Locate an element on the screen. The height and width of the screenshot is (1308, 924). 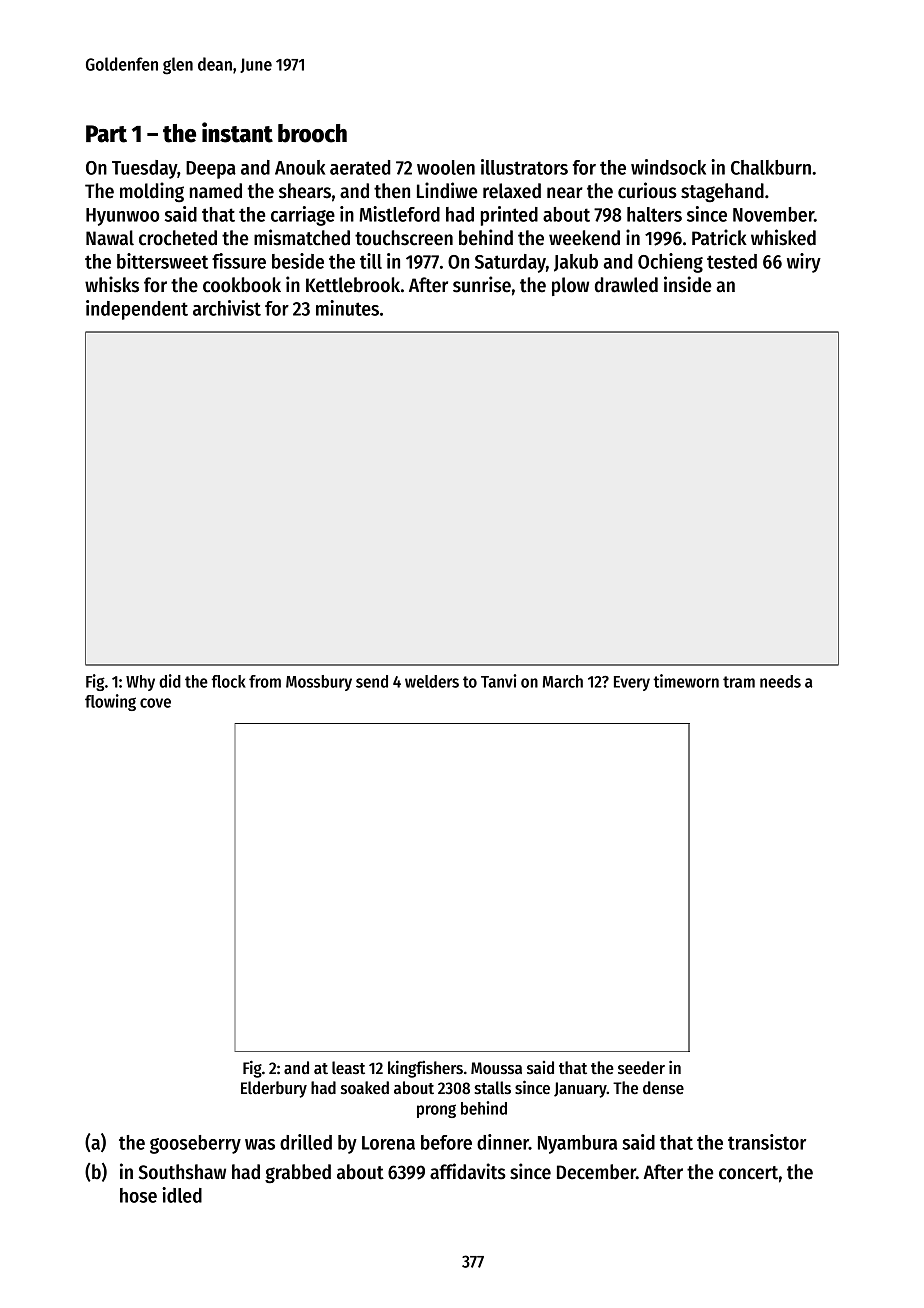
inside is located at coordinates (688, 284).
